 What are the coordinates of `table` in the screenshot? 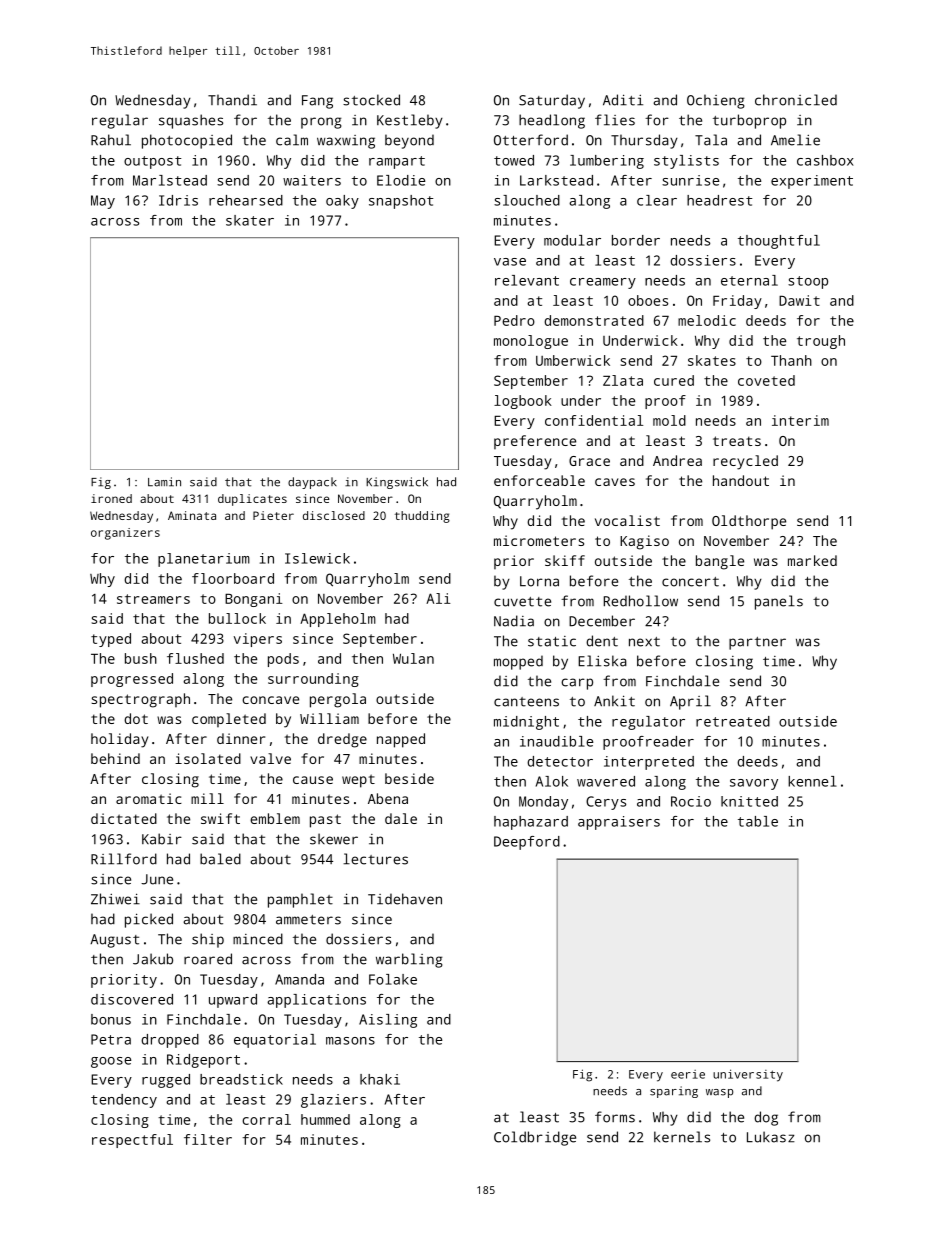 It's located at (758, 821).
